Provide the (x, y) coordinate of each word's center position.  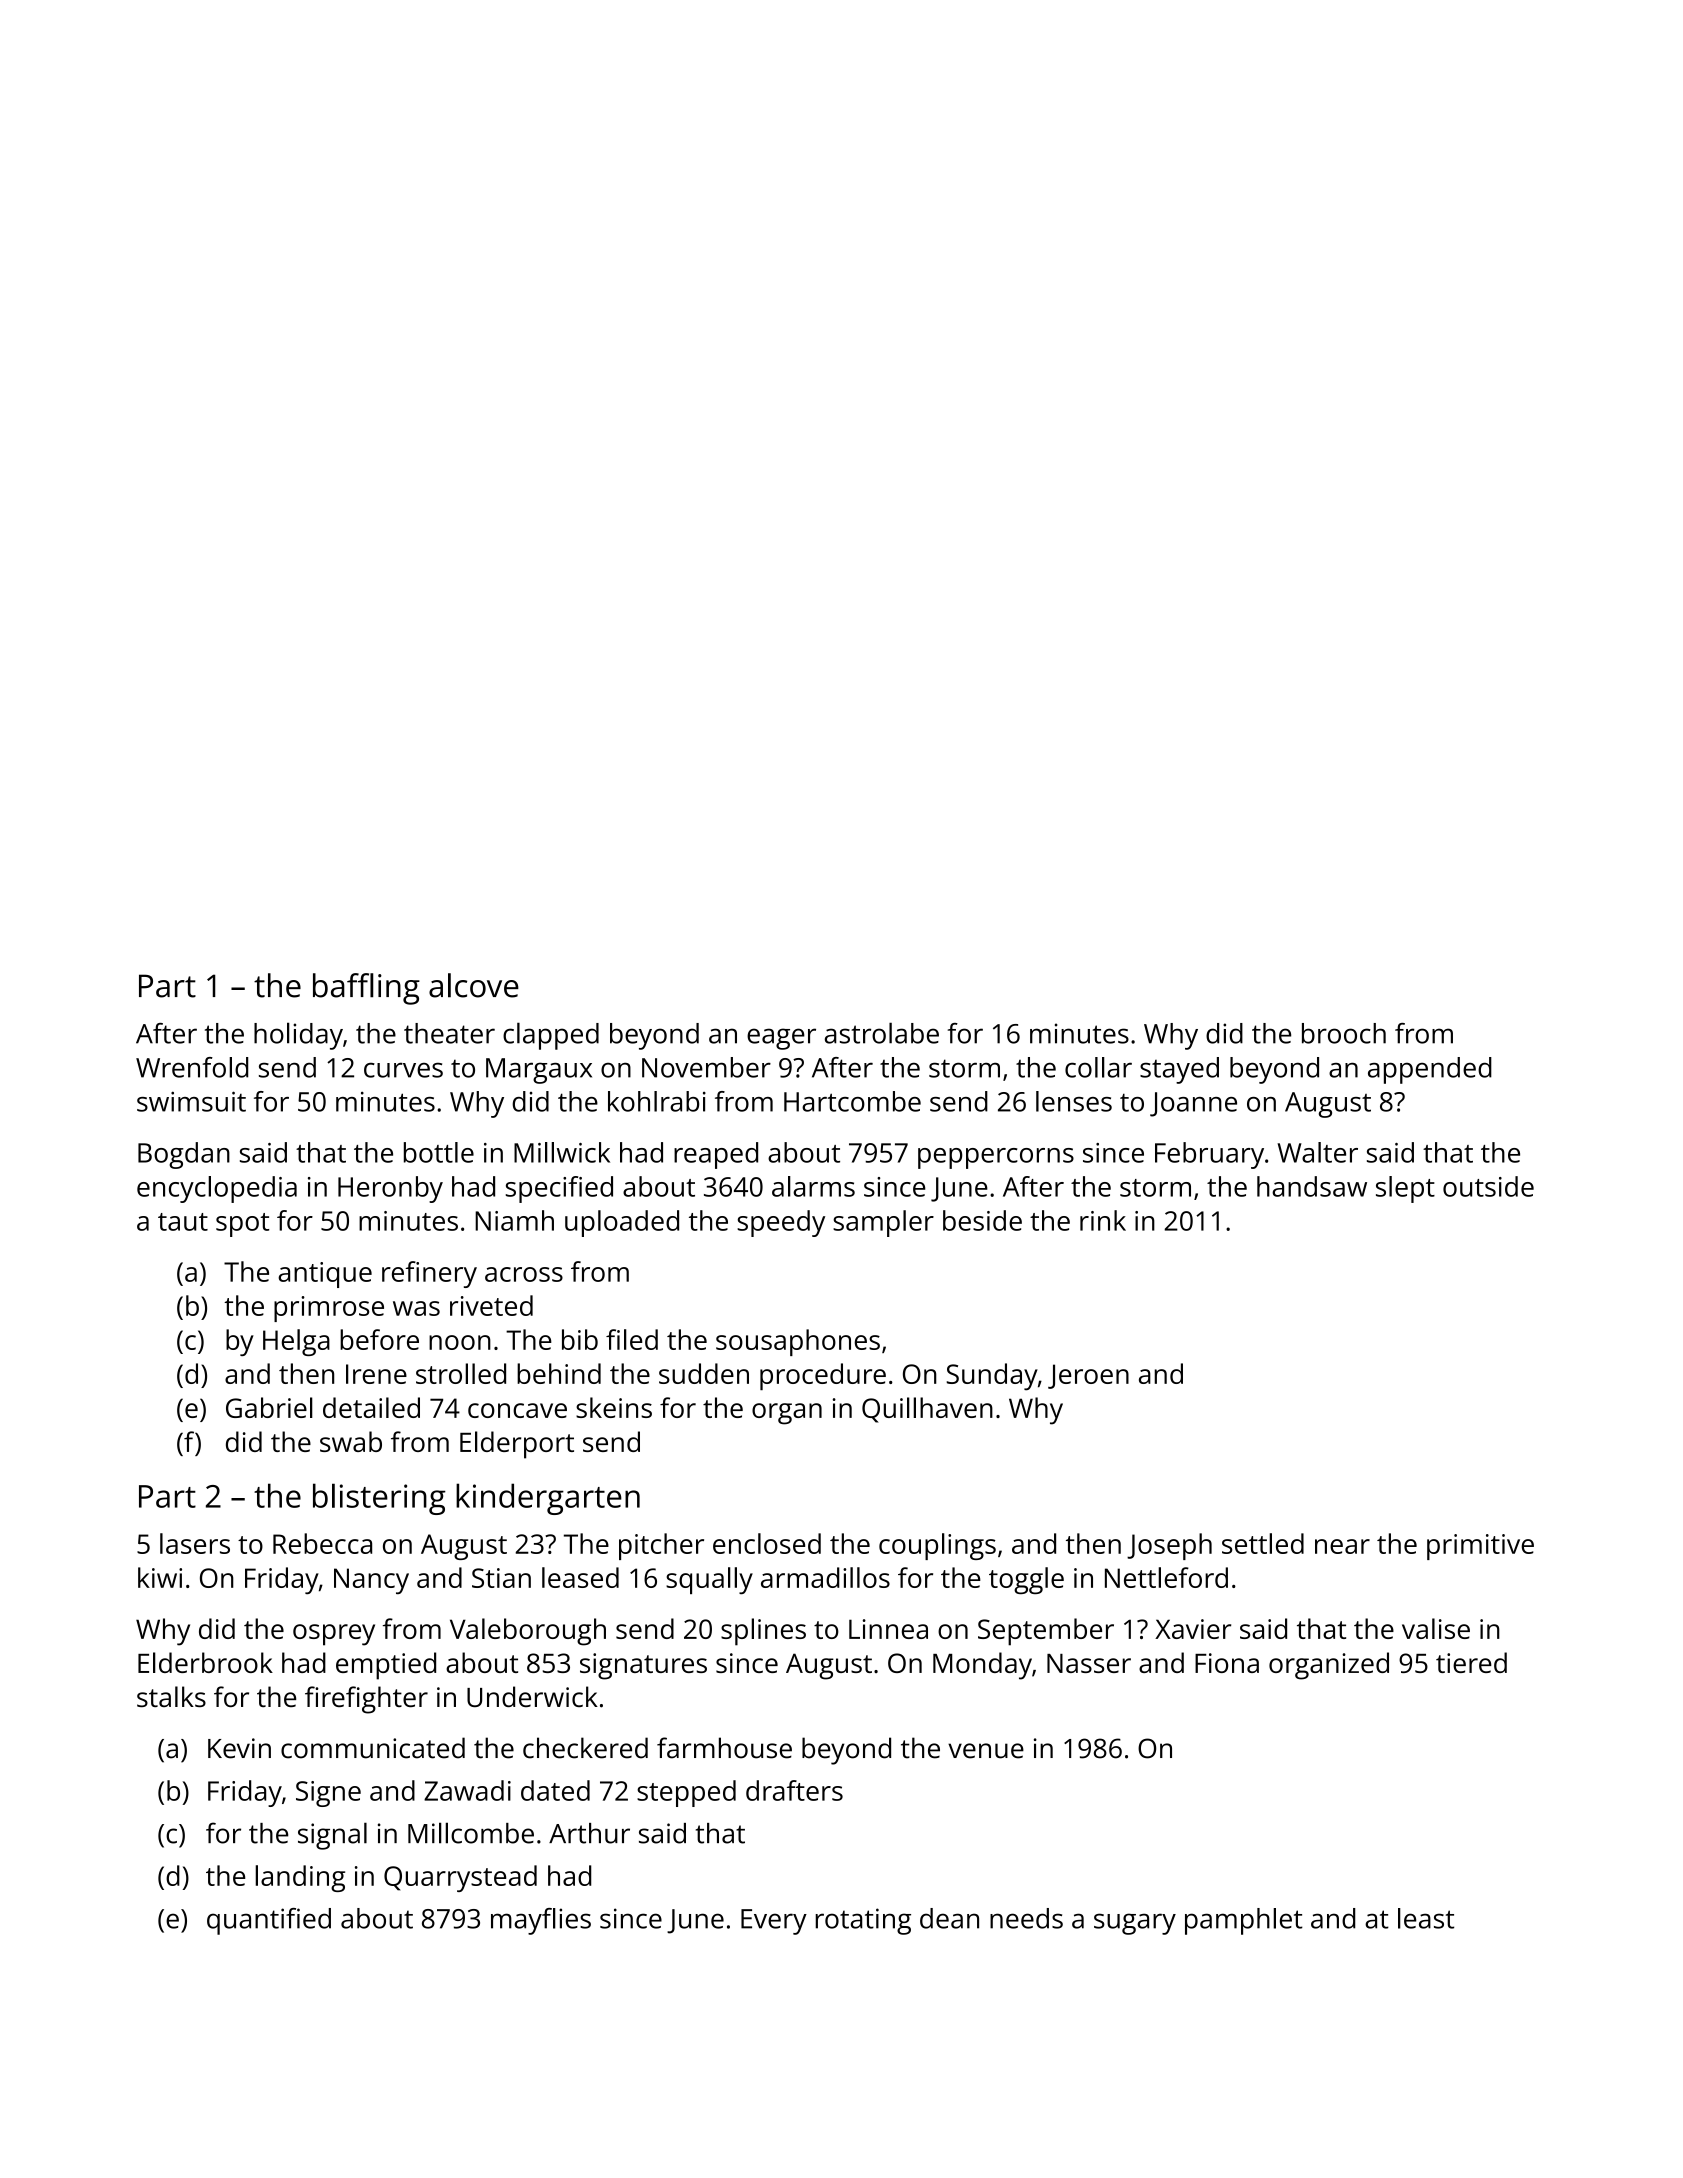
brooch (1344, 1033)
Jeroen (1088, 1376)
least (1426, 1918)
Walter (1317, 1152)
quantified (269, 1921)
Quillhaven (927, 1410)
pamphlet (1244, 1921)
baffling (366, 989)
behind (559, 1373)
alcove (474, 985)
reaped (716, 1155)
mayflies (541, 1921)
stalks (171, 1696)
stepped (686, 1793)
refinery (429, 1274)
